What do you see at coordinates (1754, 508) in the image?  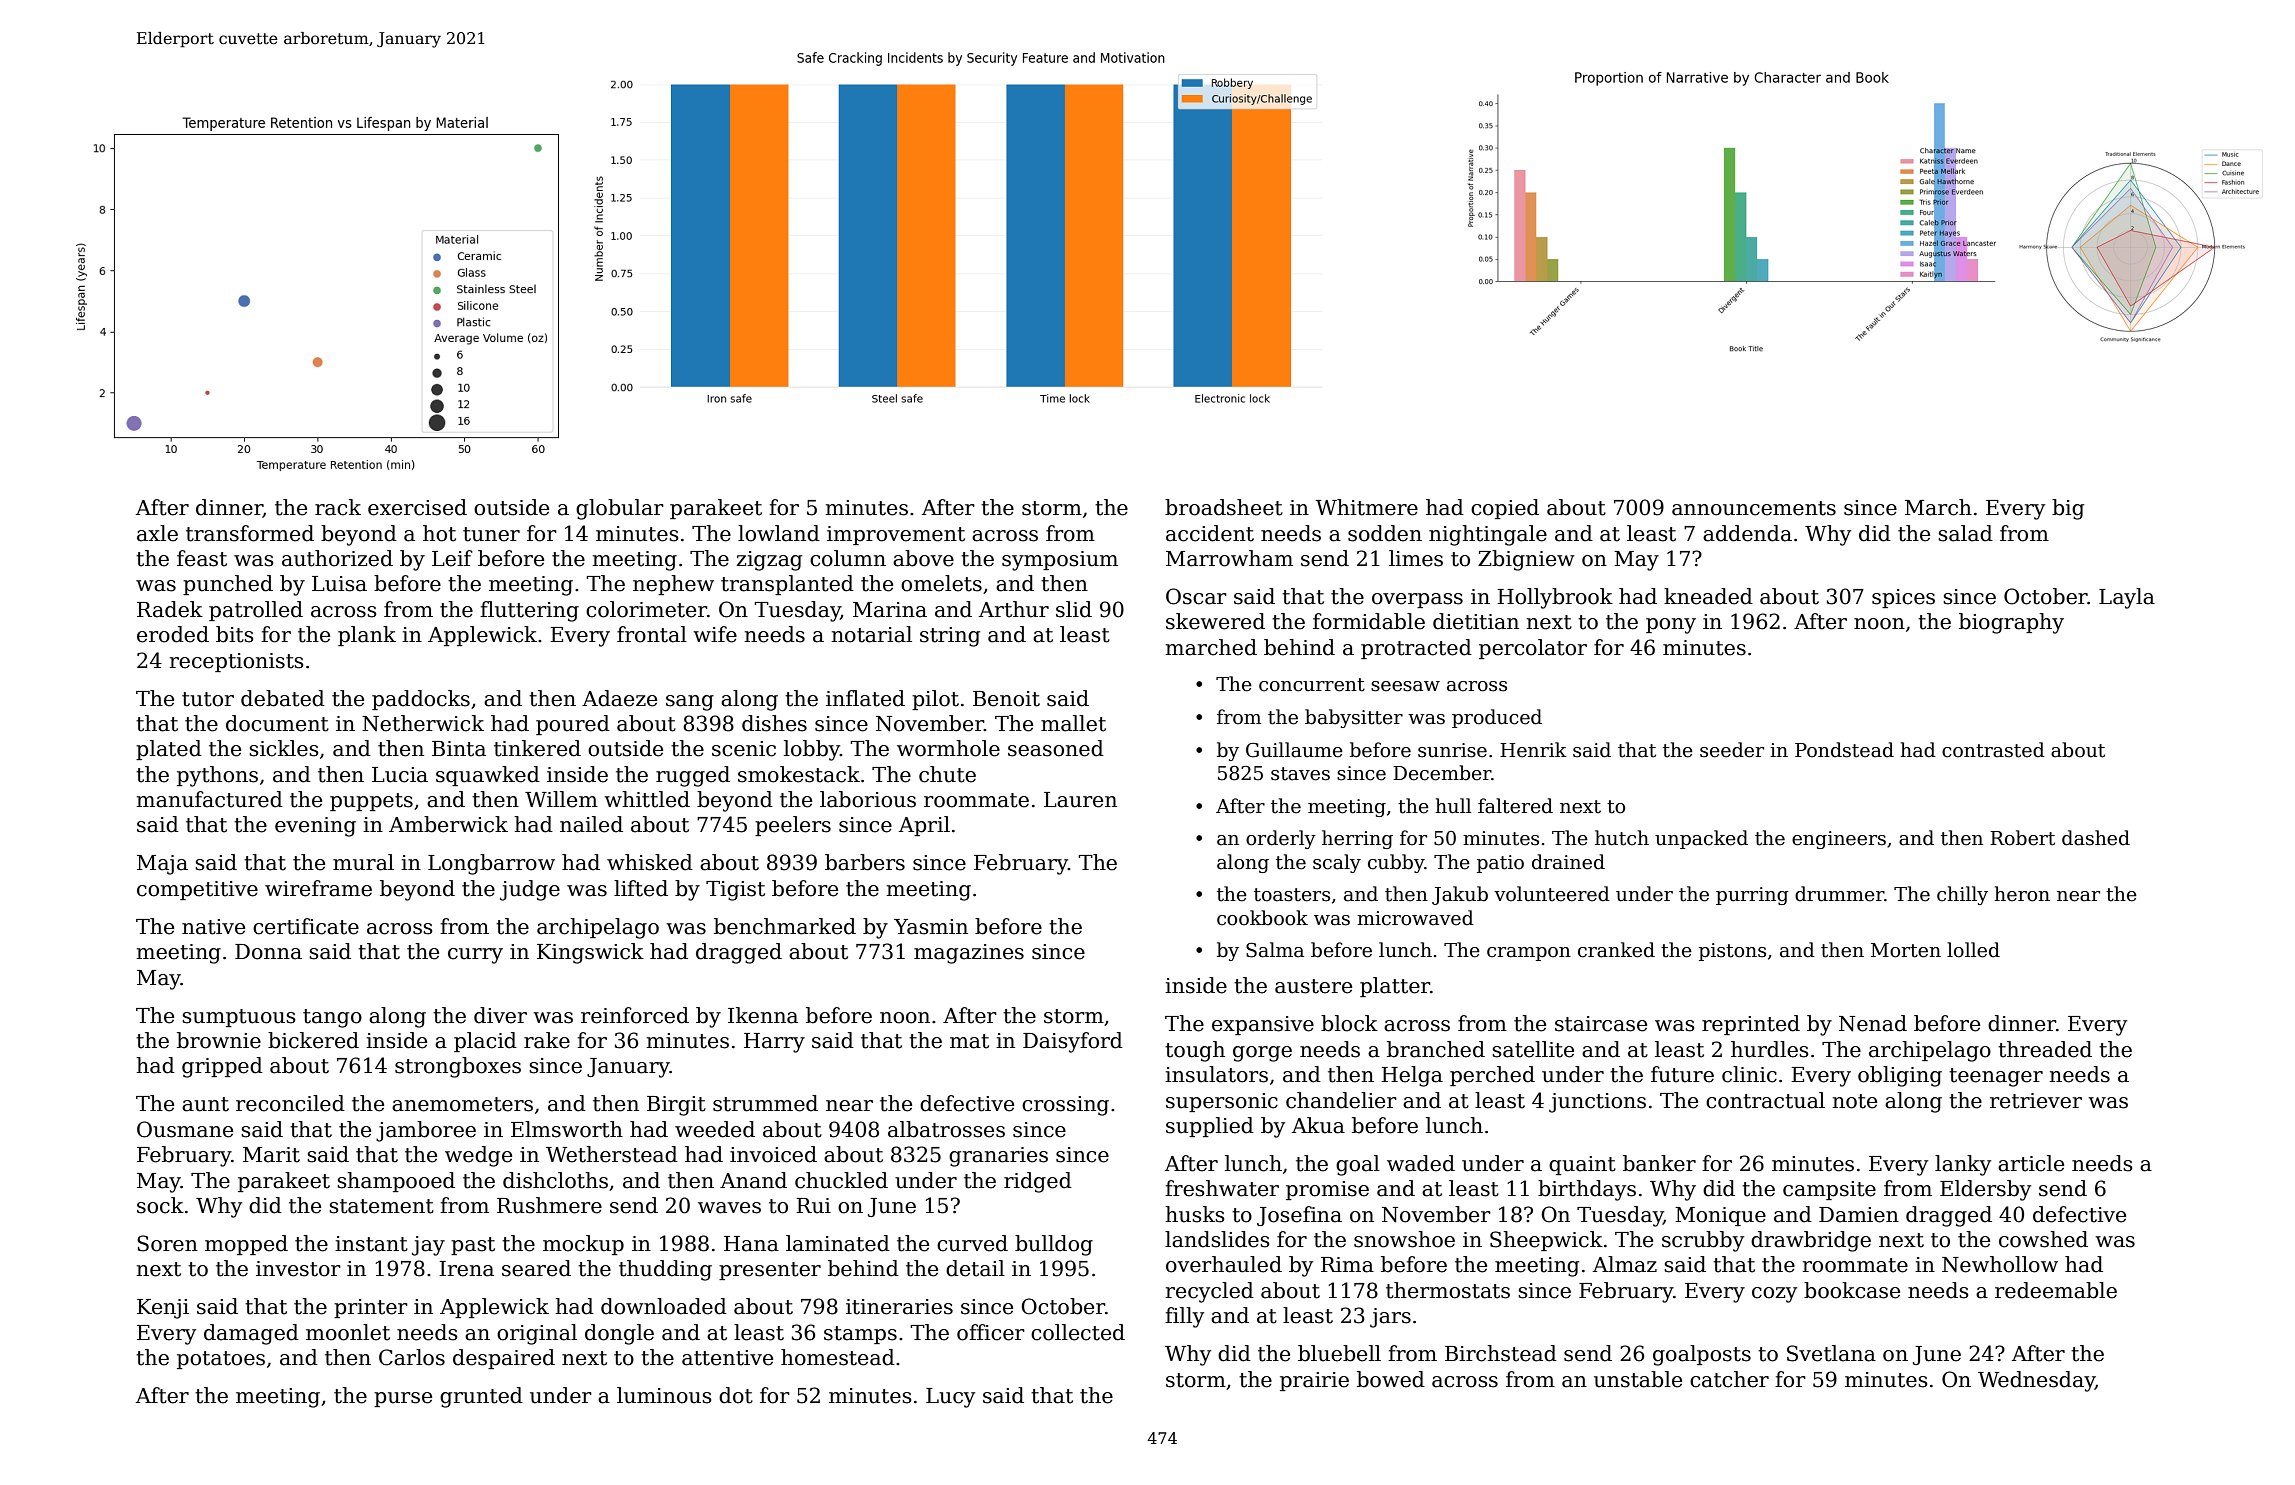 I see `announcements` at bounding box center [1754, 508].
